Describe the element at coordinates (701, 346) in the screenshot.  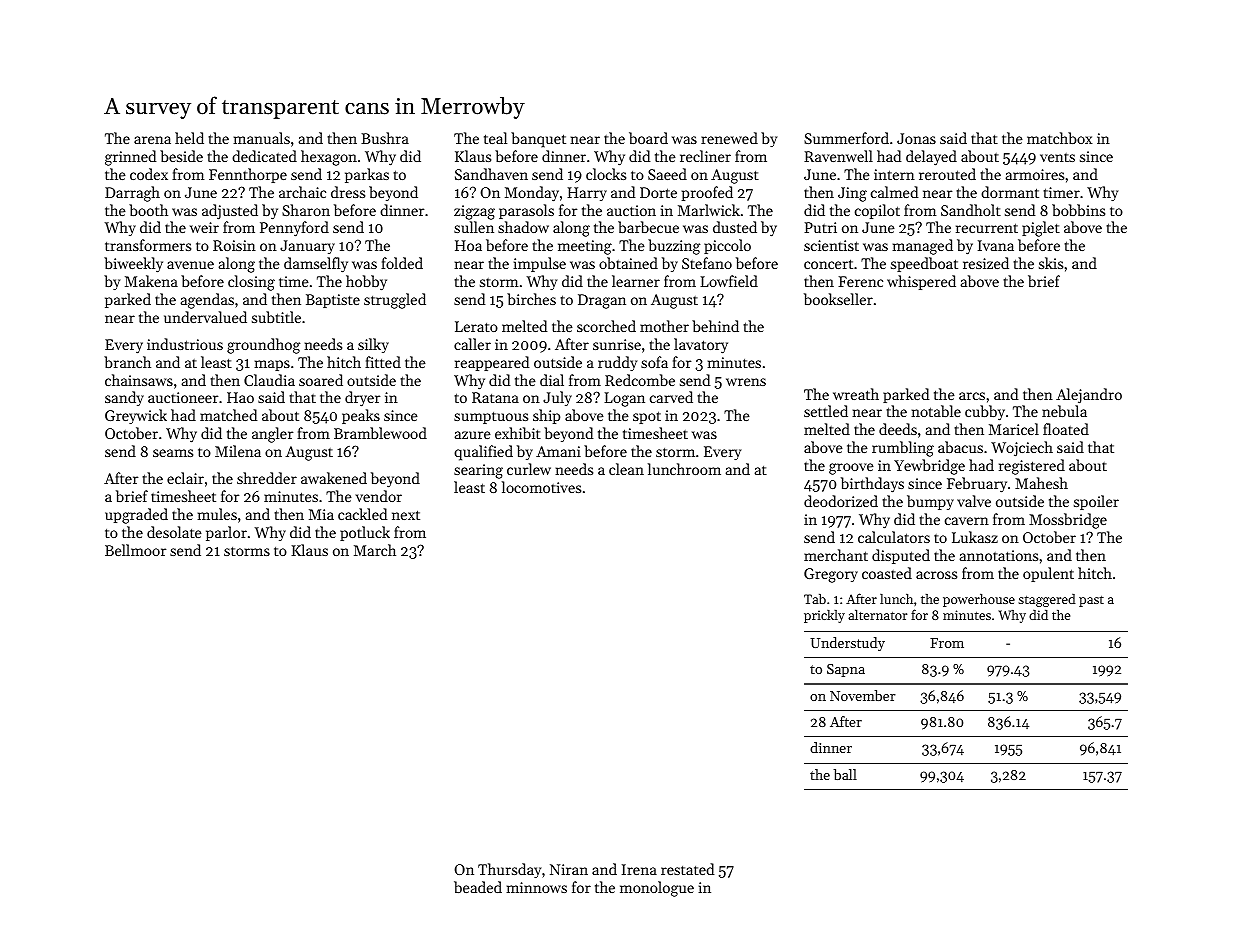
I see `lavatory` at that location.
